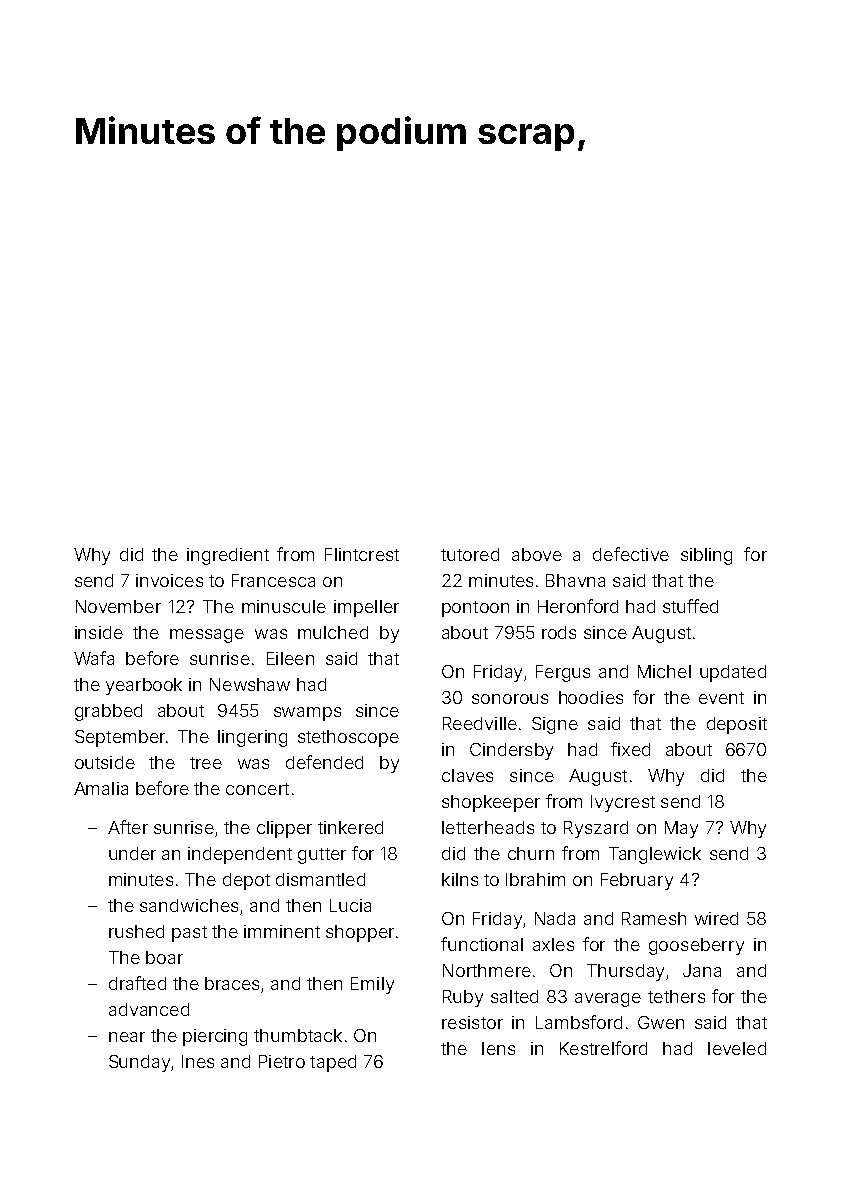 This document has width=841, height=1194. I want to click on concert, so click(257, 789).
